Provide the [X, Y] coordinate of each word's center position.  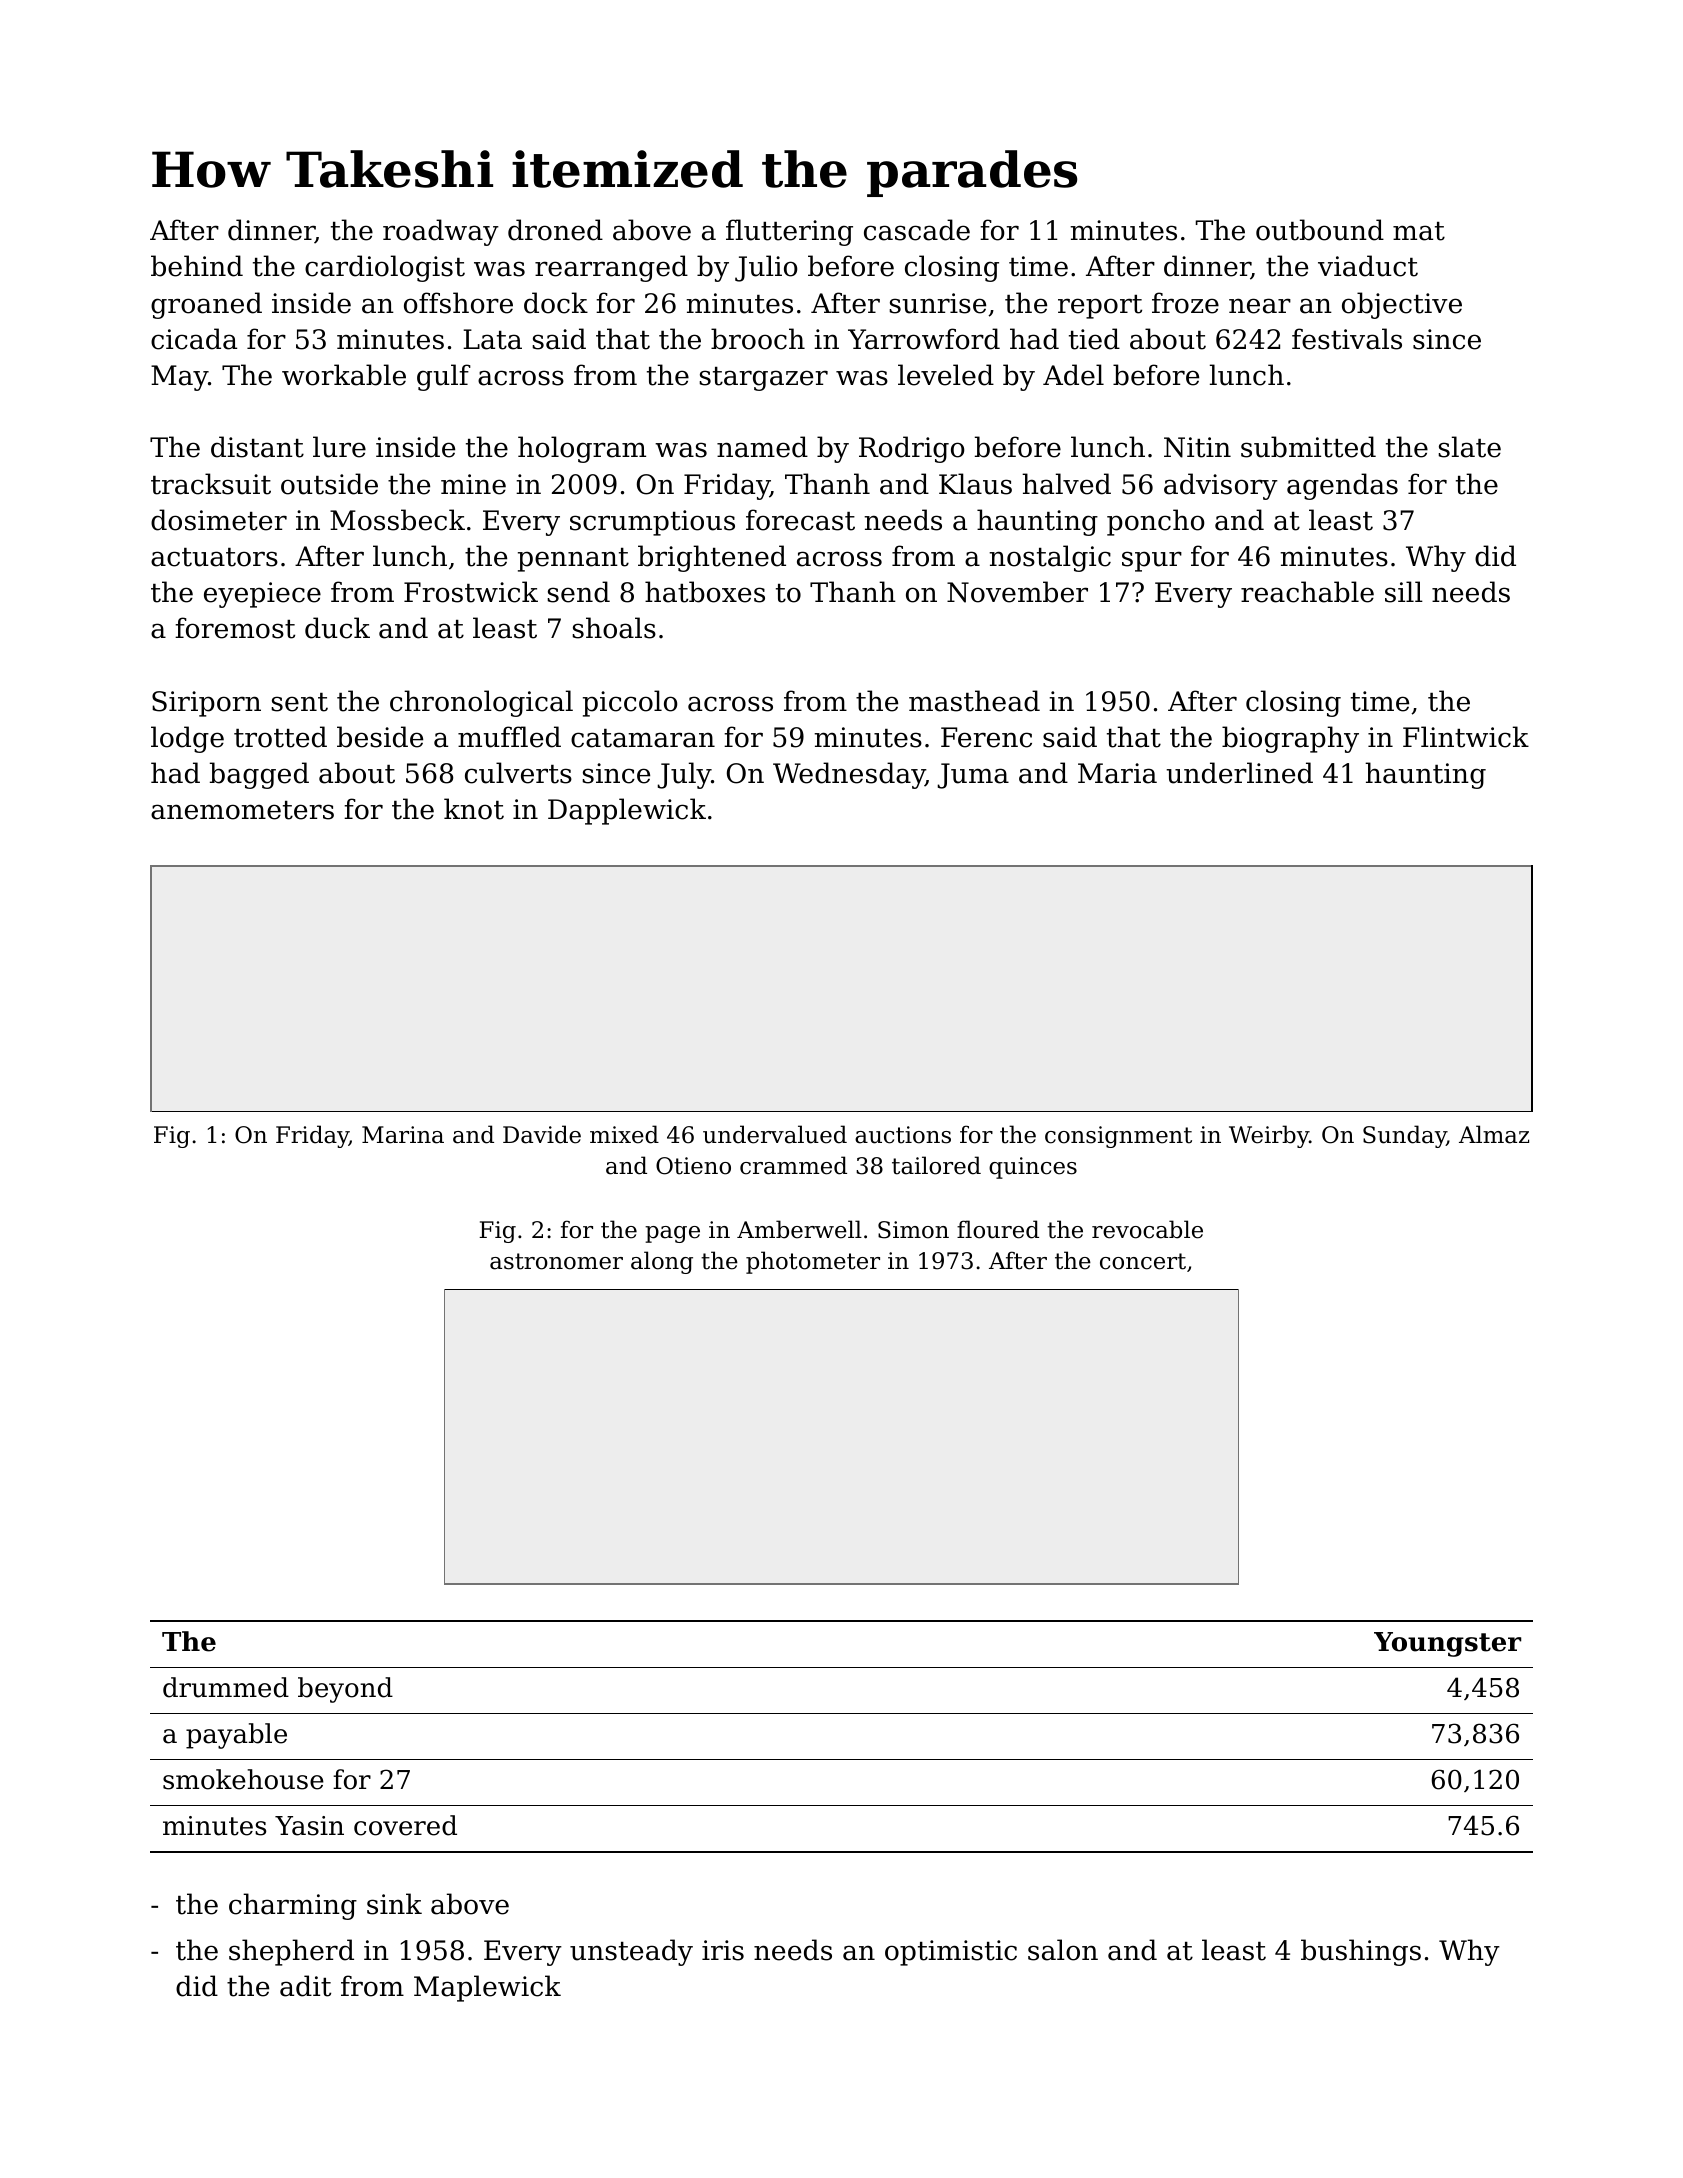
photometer [813, 1262]
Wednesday [849, 775]
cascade [917, 230]
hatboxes [705, 592]
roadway [441, 232]
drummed [226, 1687]
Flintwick [1466, 737]
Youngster [1447, 1644]
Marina [403, 1135]
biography [1290, 739]
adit [305, 1986]
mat [1419, 231]
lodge [187, 739]
